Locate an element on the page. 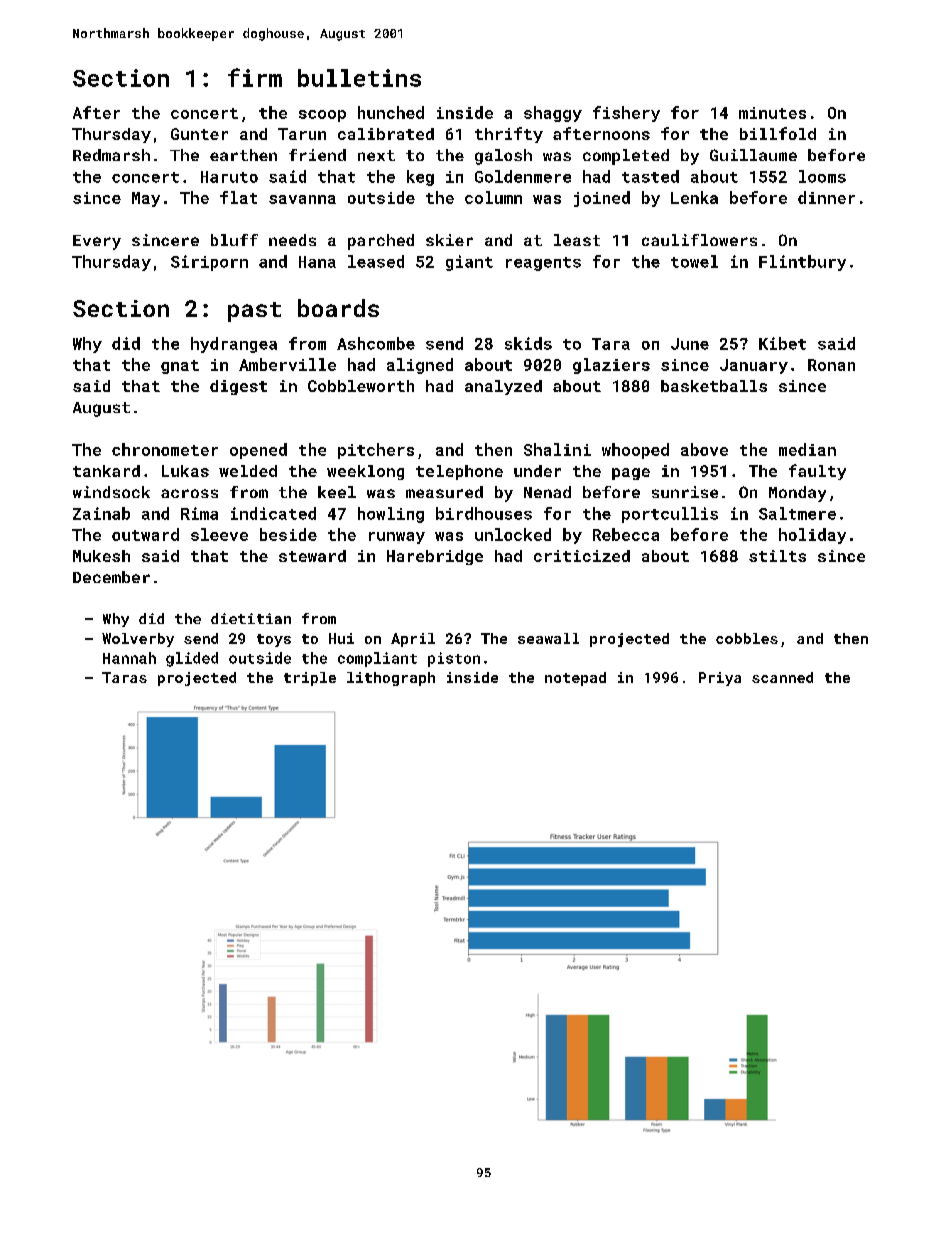 The width and height of the image is (952, 1233). scanned is located at coordinates (782, 677).
